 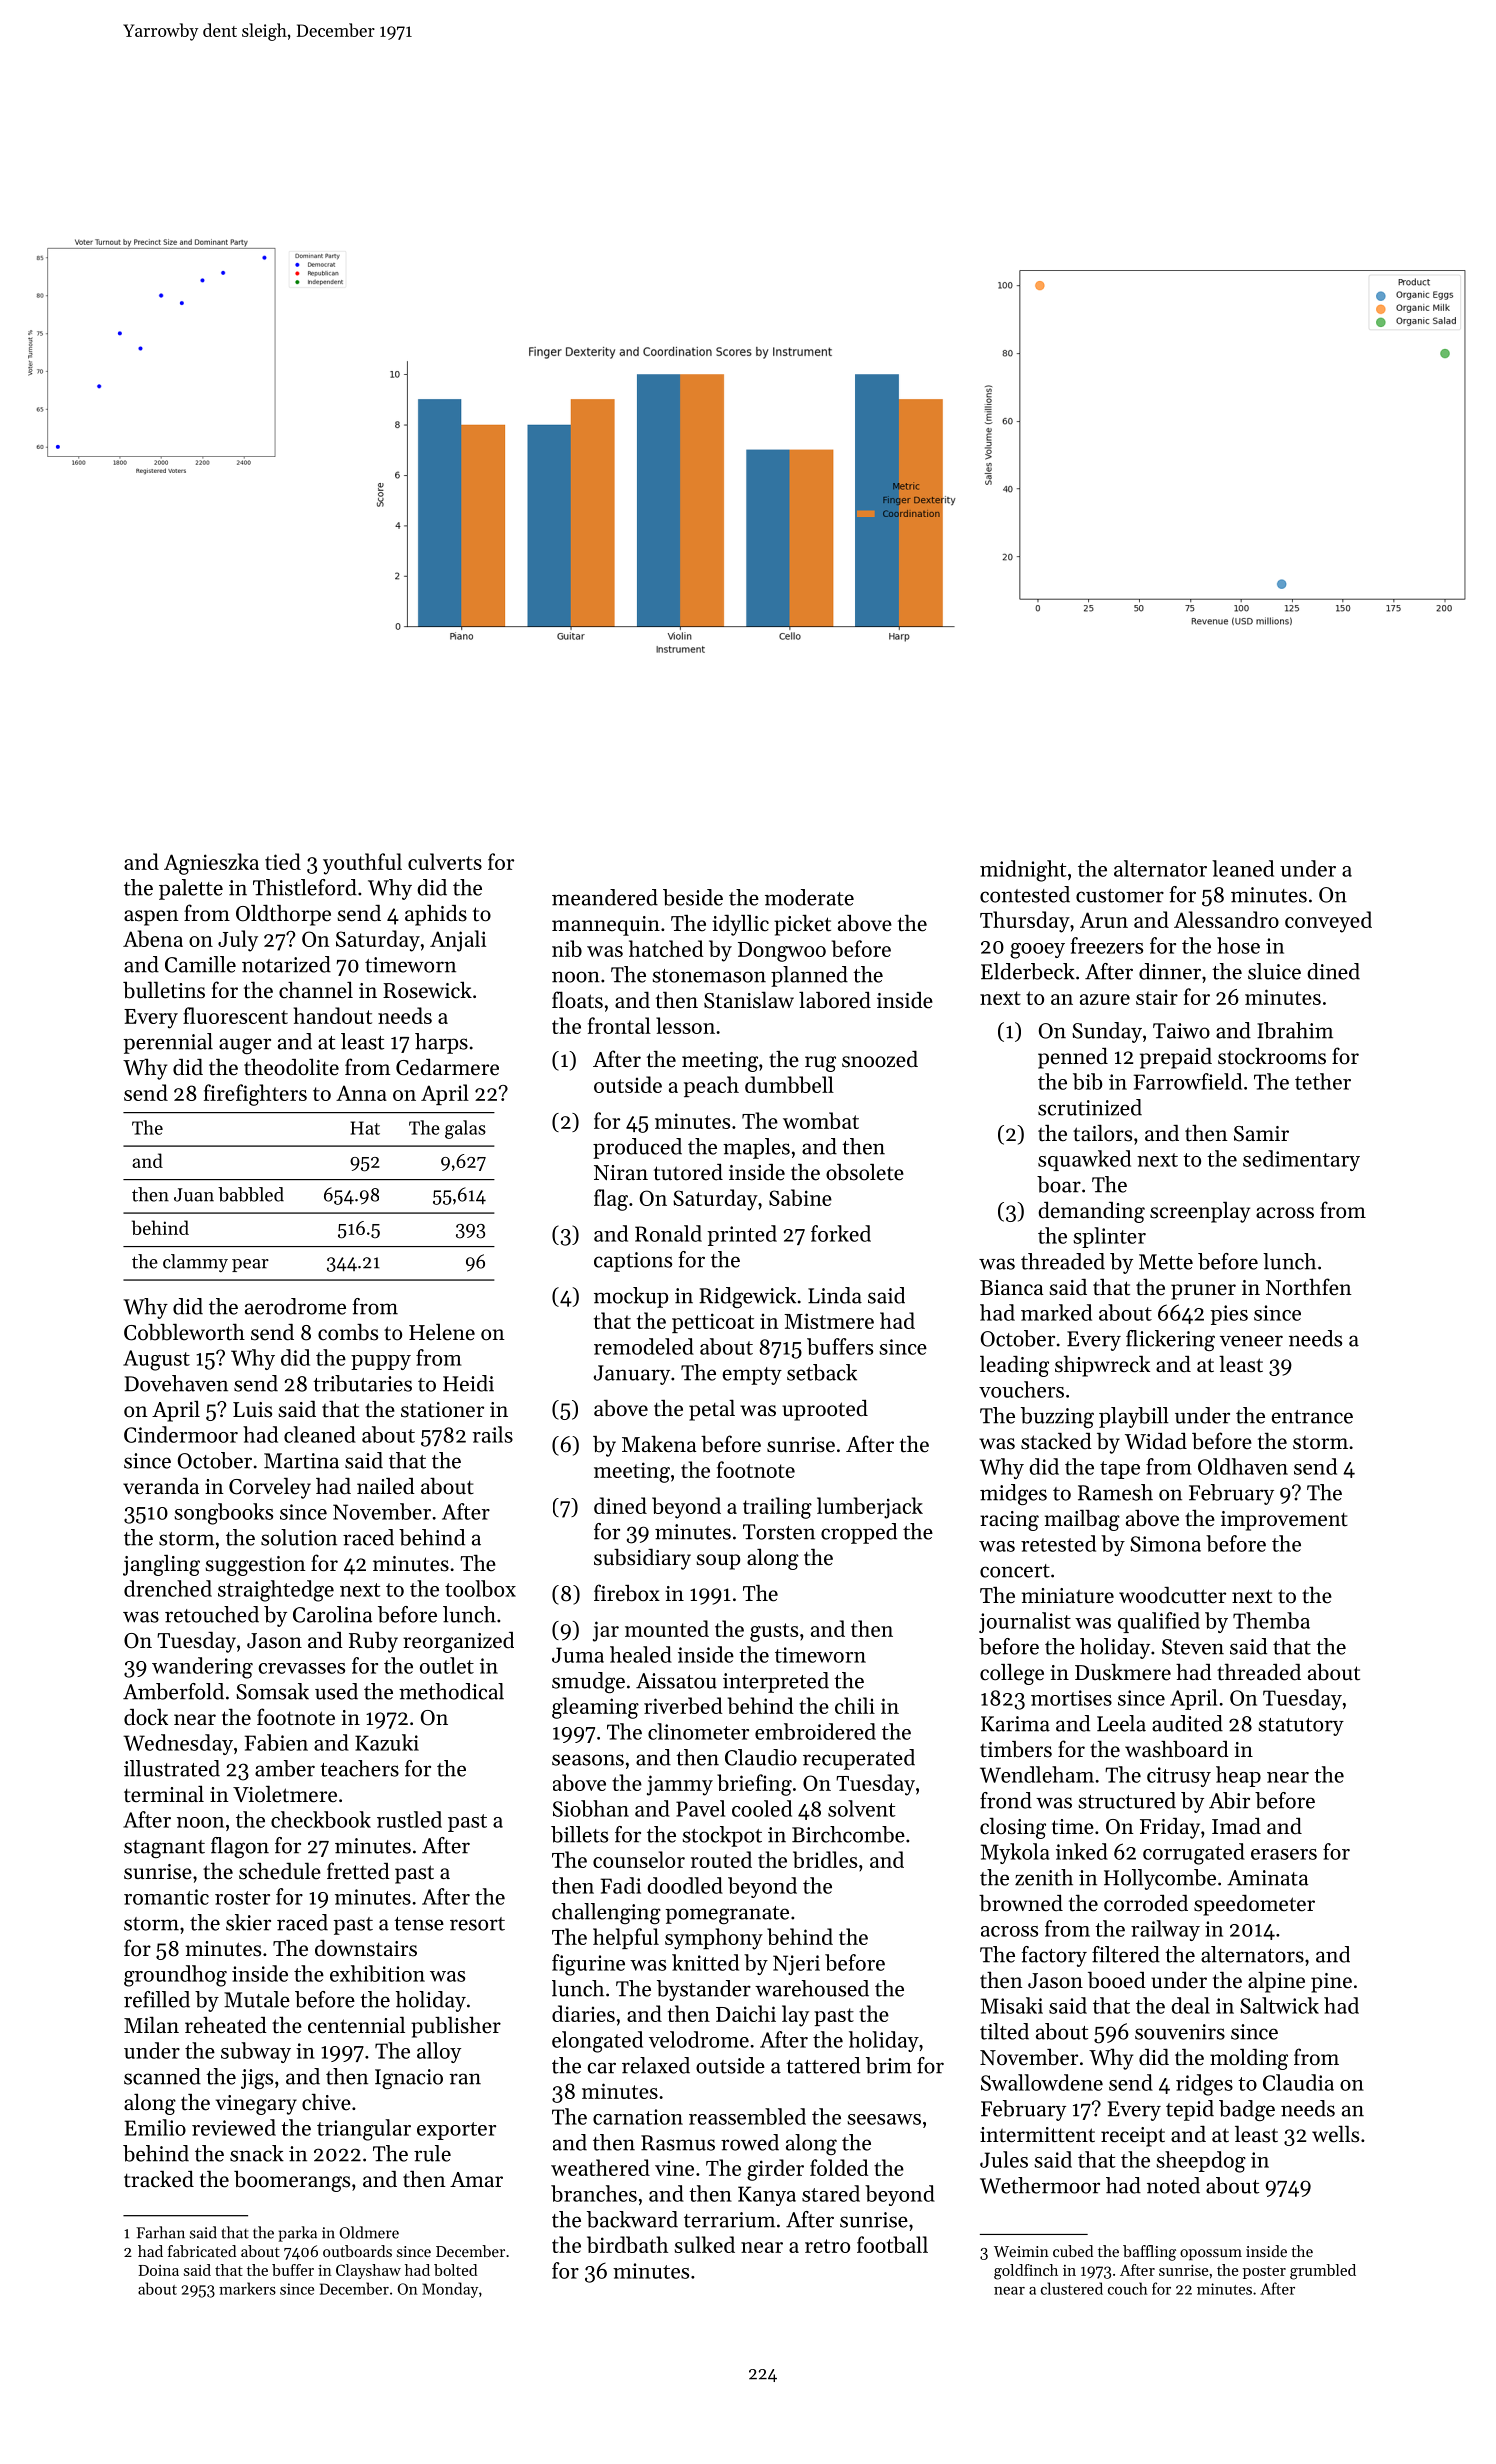 I want to click on tense, so click(x=419, y=1924).
